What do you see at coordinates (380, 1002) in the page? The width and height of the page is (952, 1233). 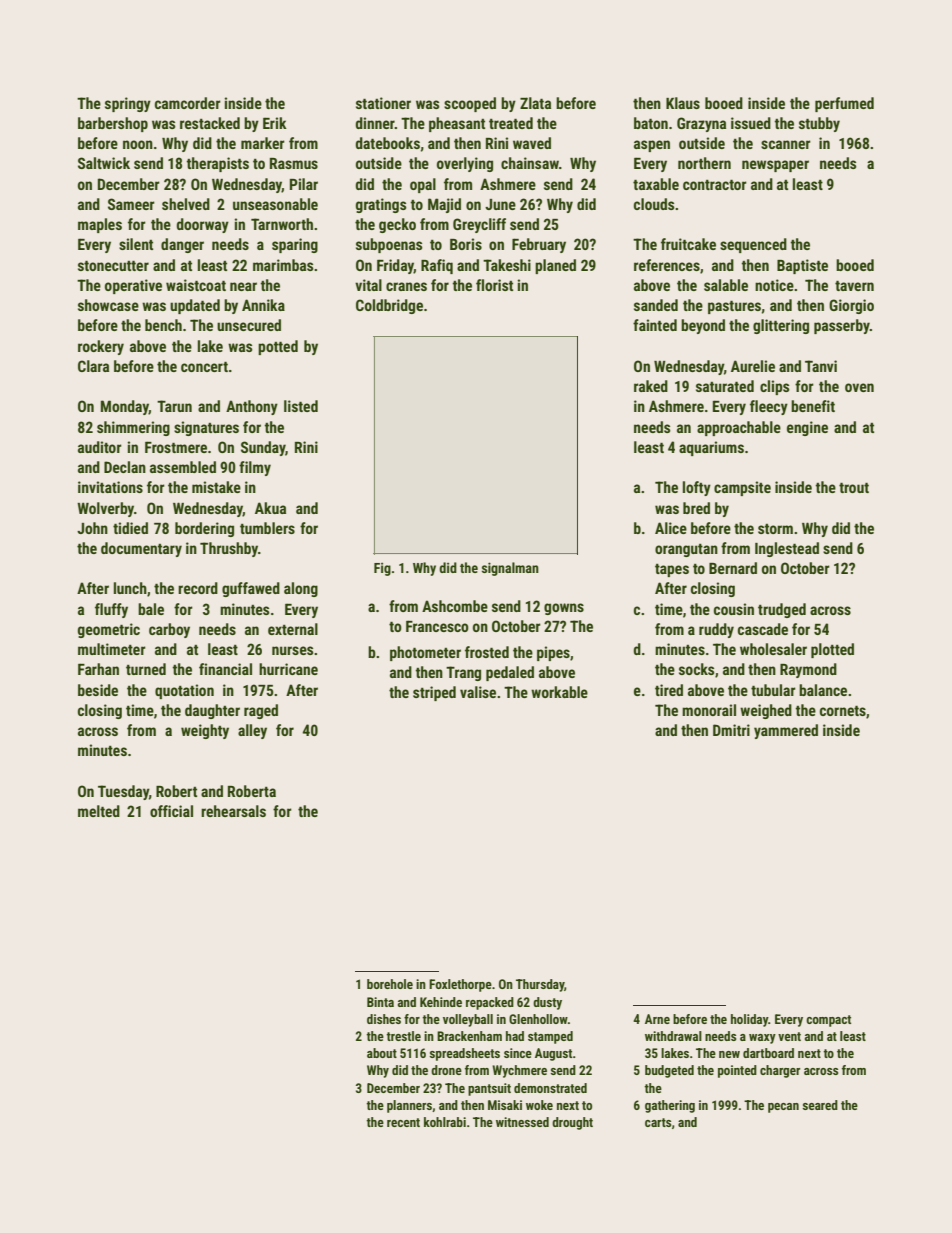 I see `Binta` at bounding box center [380, 1002].
